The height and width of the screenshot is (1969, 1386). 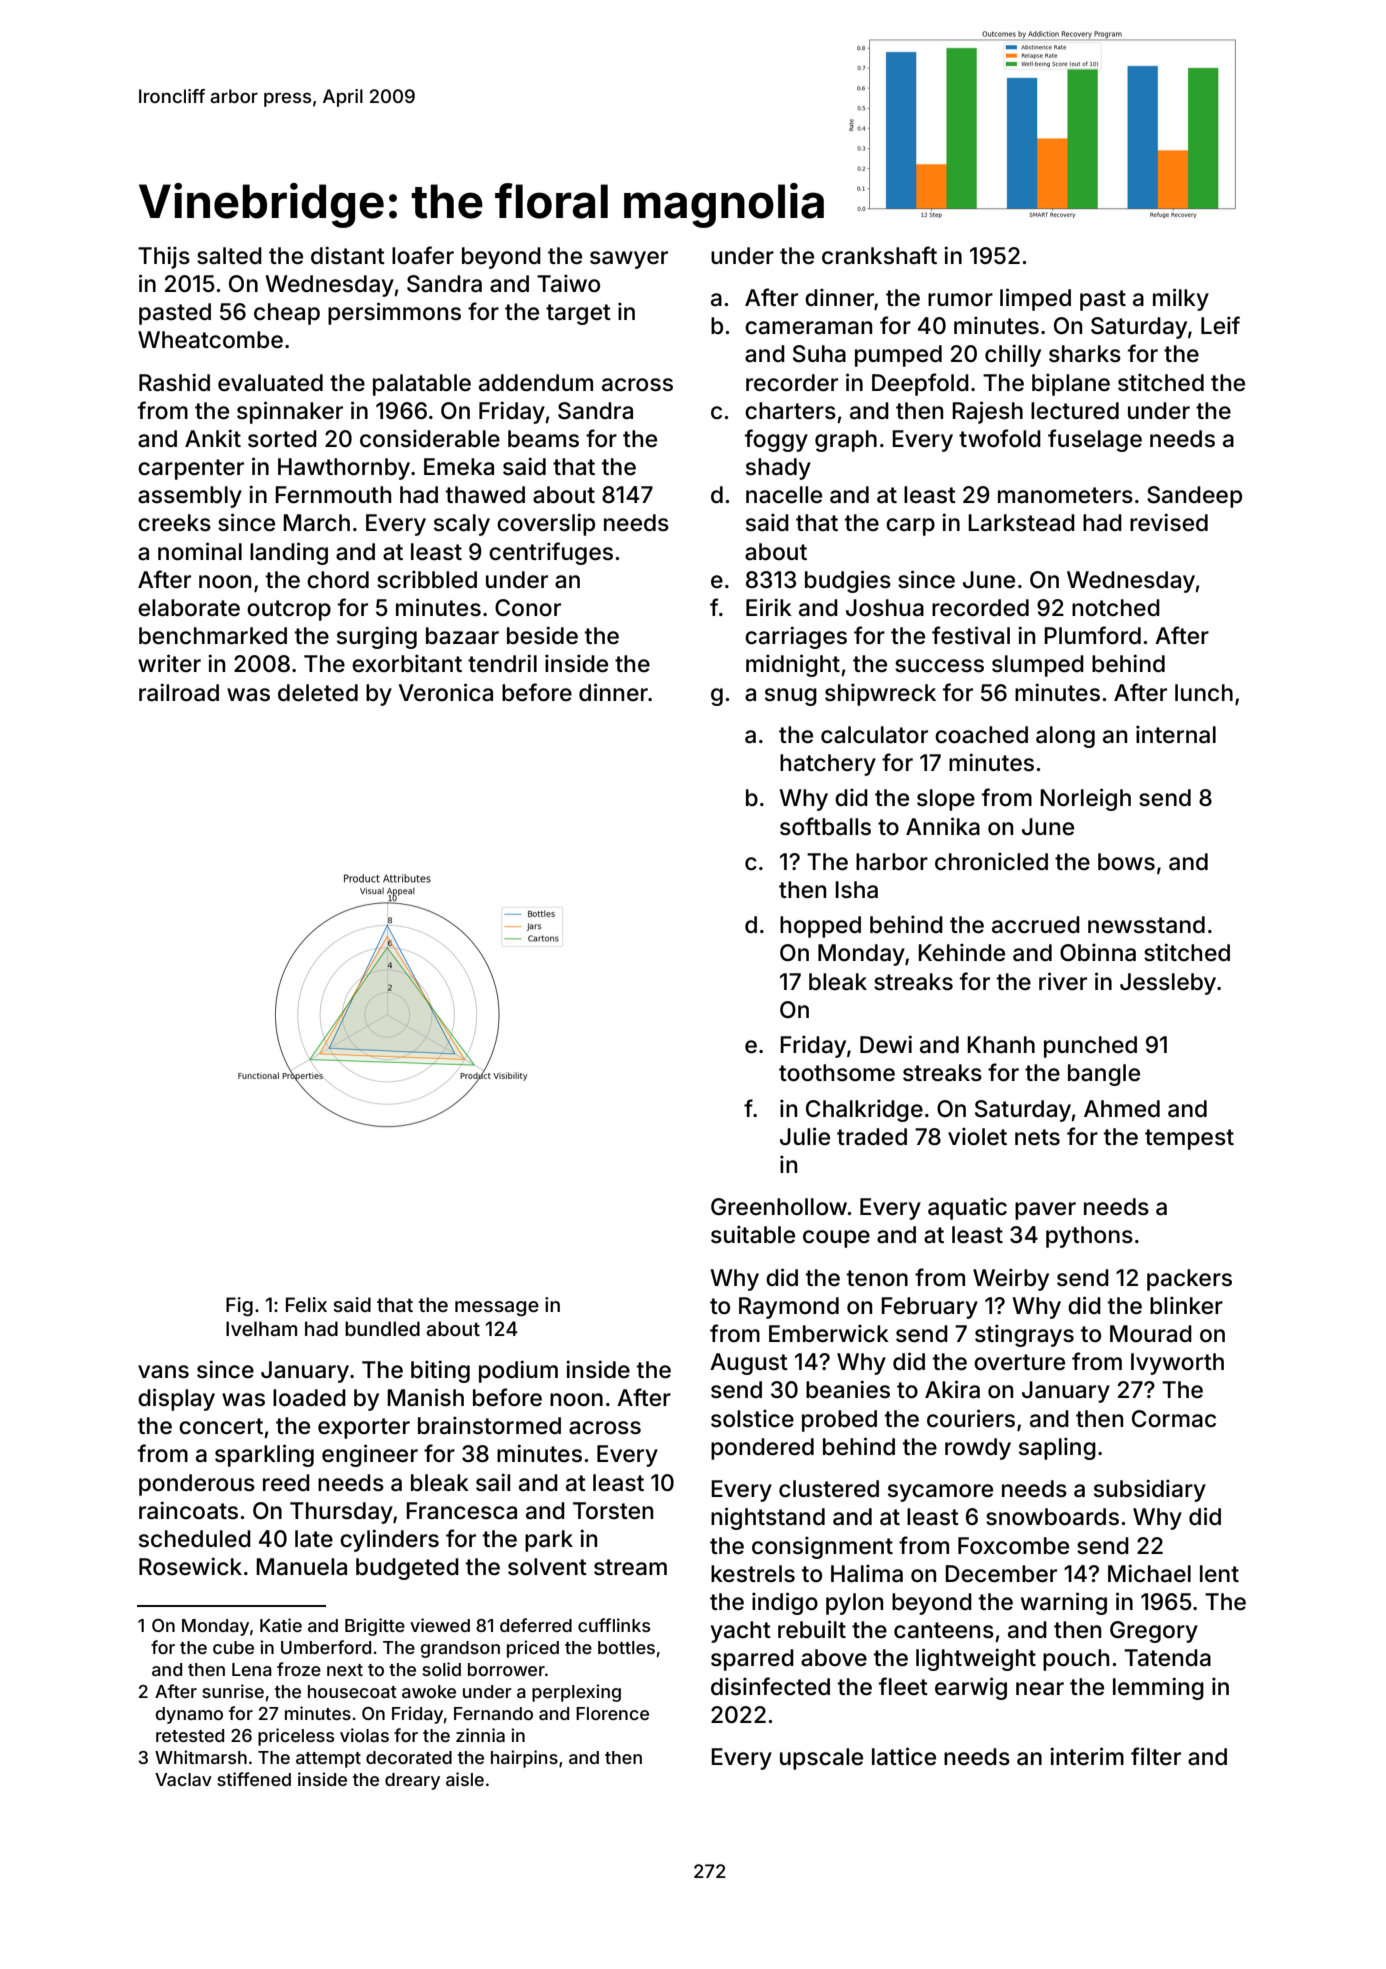 I want to click on Felix, so click(x=306, y=1304).
